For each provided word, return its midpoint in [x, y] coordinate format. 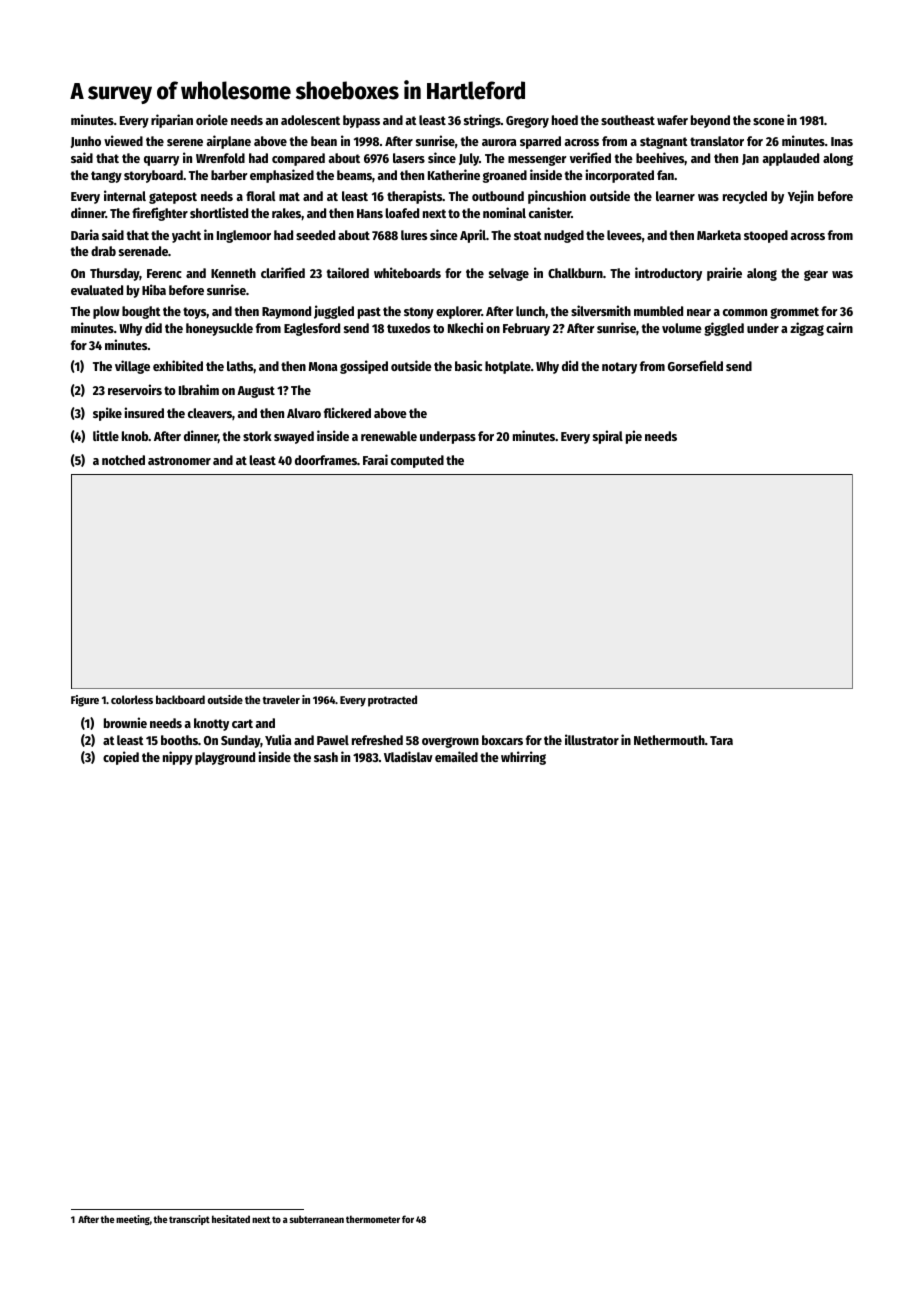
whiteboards [407, 272]
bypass [361, 121]
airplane [229, 142]
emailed [456, 756]
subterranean [317, 1219]
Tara [721, 740]
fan [665, 175]
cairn [839, 327]
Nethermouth [669, 740]
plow [106, 312]
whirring [523, 758]
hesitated [231, 1219]
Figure [85, 701]
